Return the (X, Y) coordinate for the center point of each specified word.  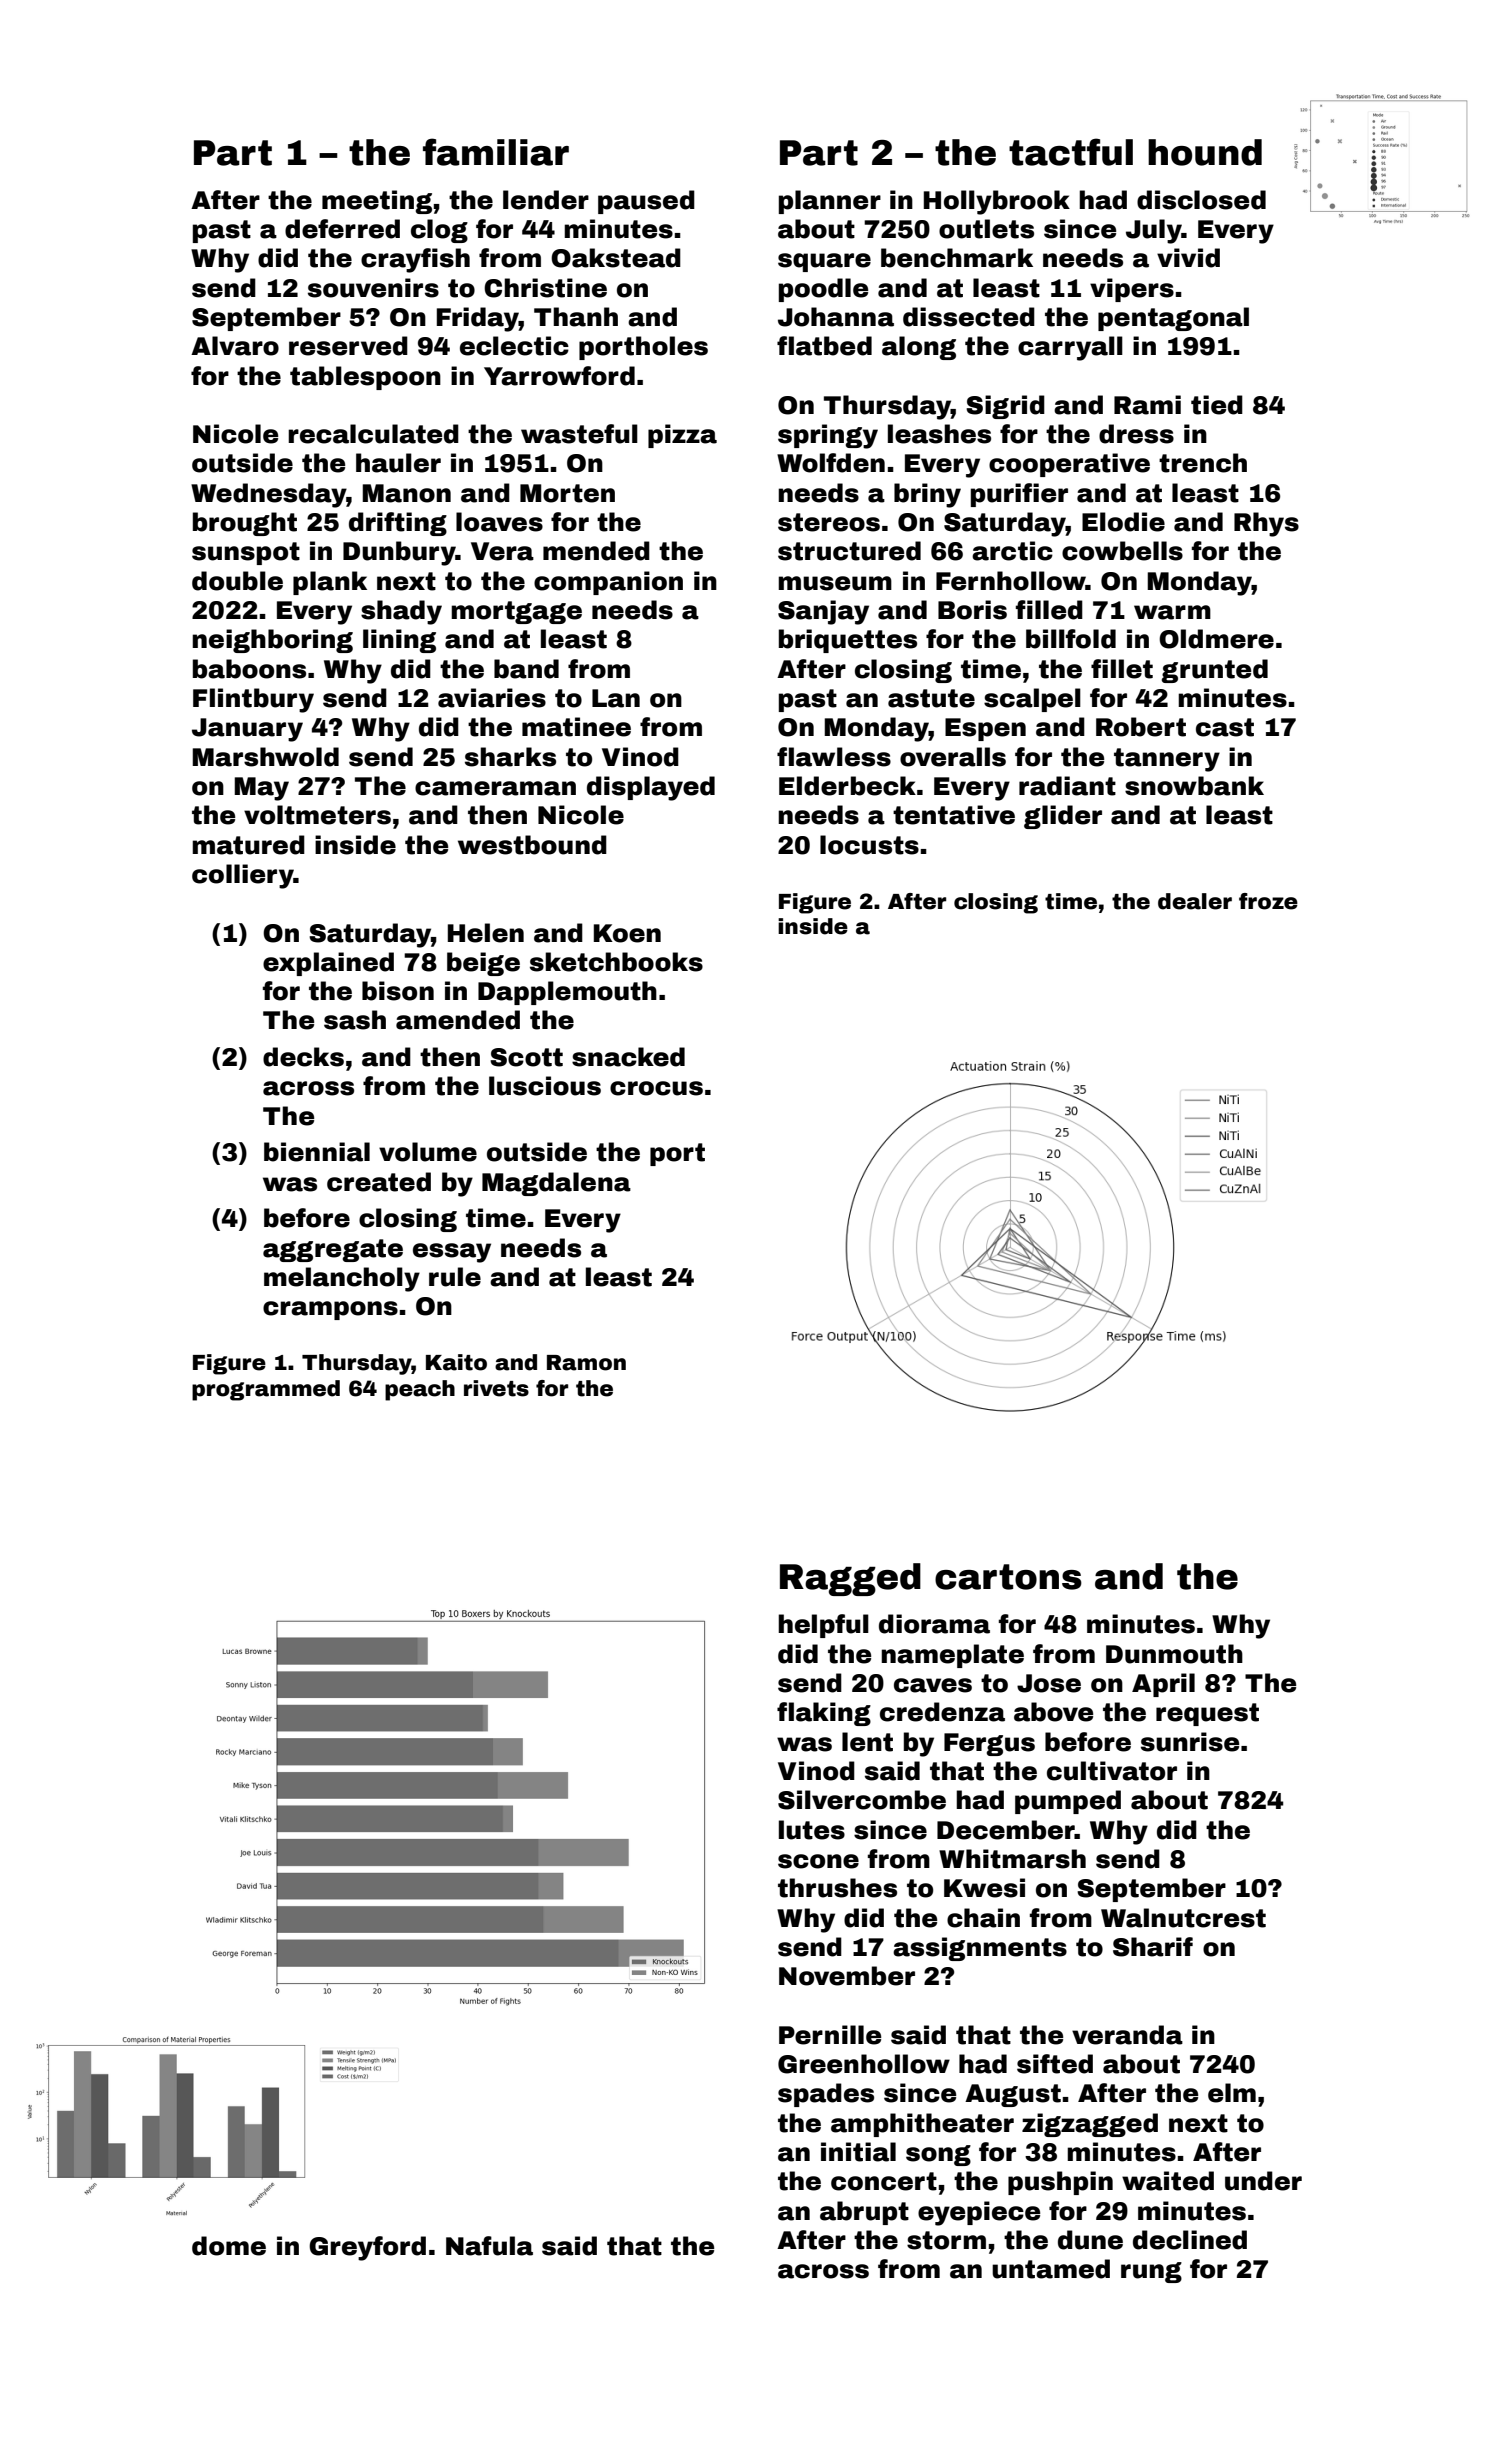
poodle (823, 290)
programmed (266, 1390)
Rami (1147, 405)
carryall (1070, 348)
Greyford (367, 2248)
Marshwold (265, 757)
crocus (656, 1088)
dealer (1195, 901)
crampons (330, 1310)
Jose (1049, 1683)
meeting (377, 202)
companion (608, 583)
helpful (823, 1626)
